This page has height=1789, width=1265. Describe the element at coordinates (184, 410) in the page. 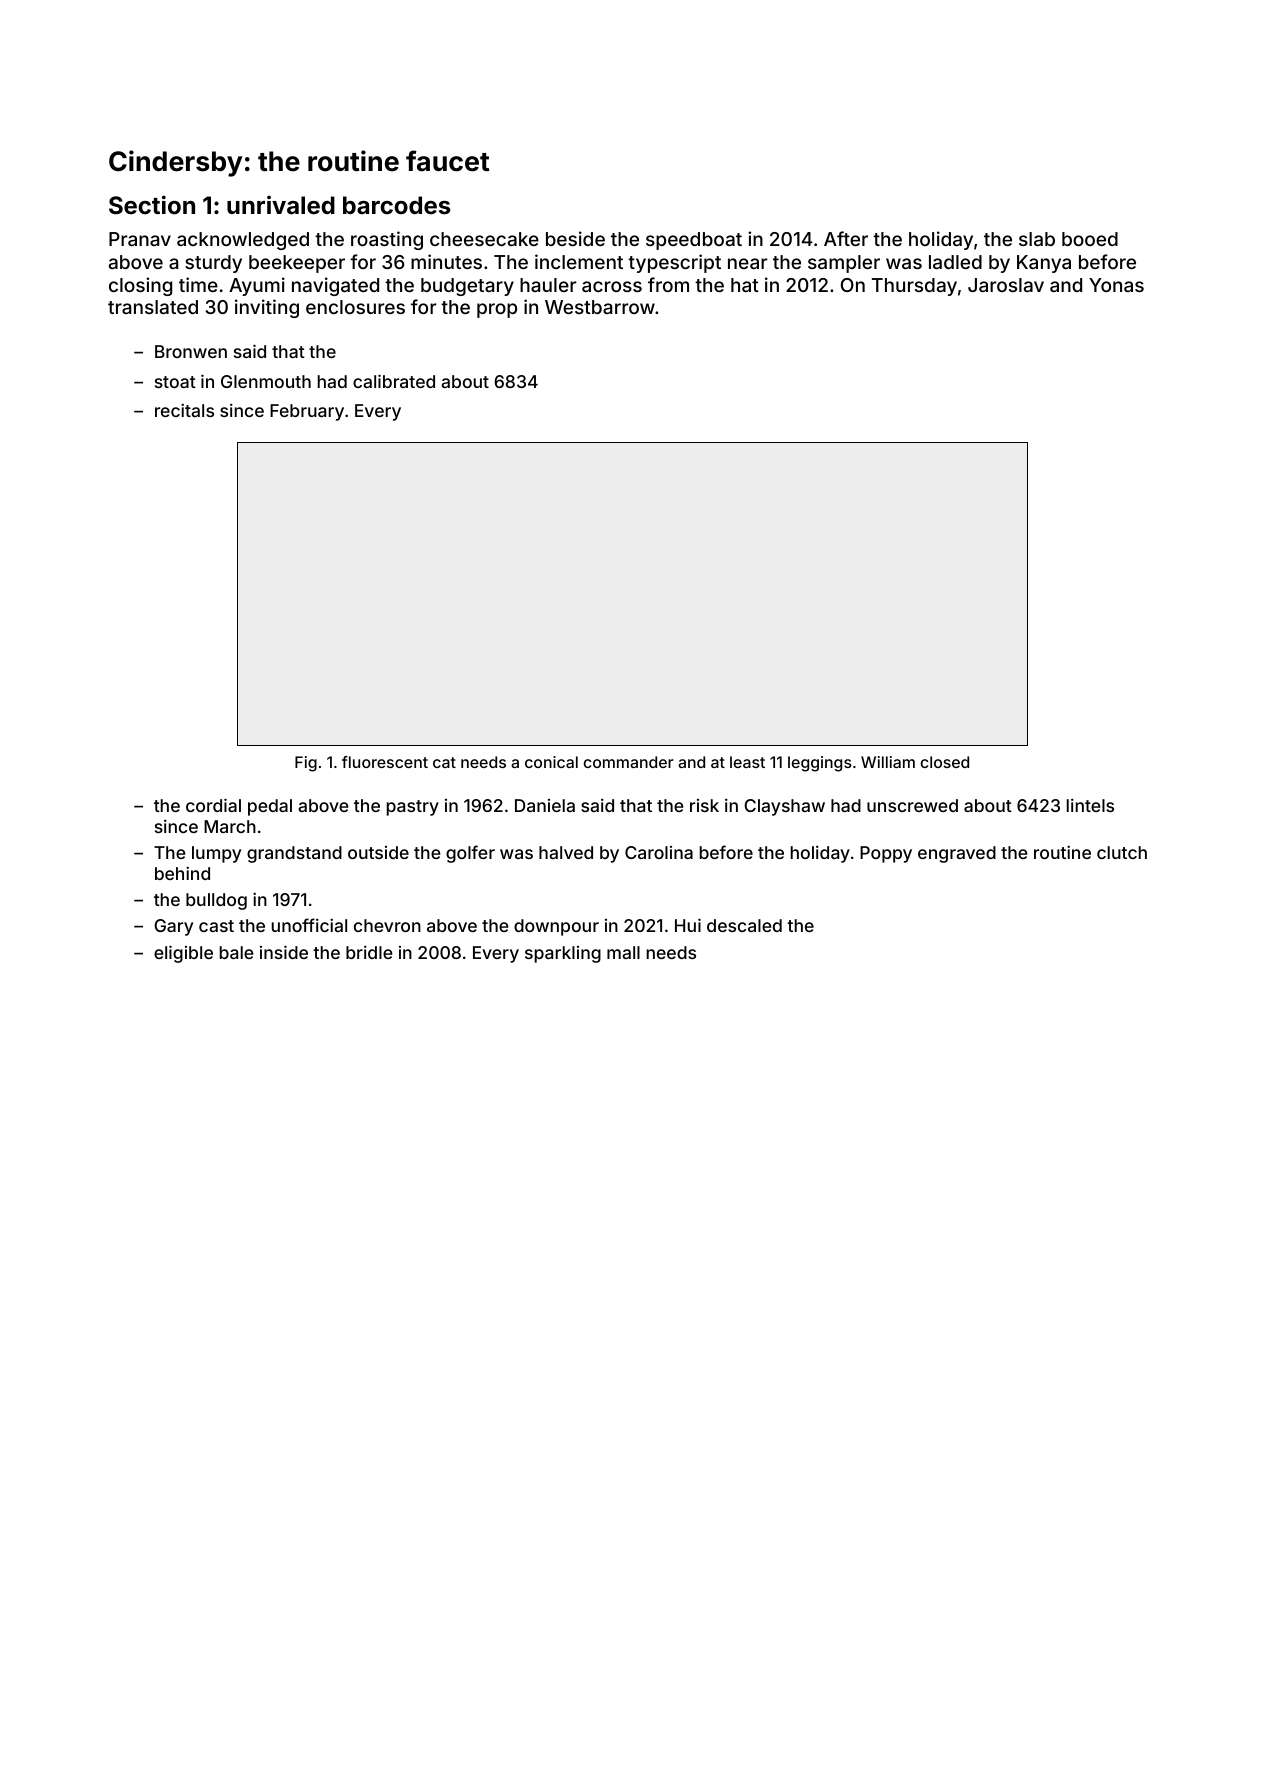

I see `recitals` at that location.
